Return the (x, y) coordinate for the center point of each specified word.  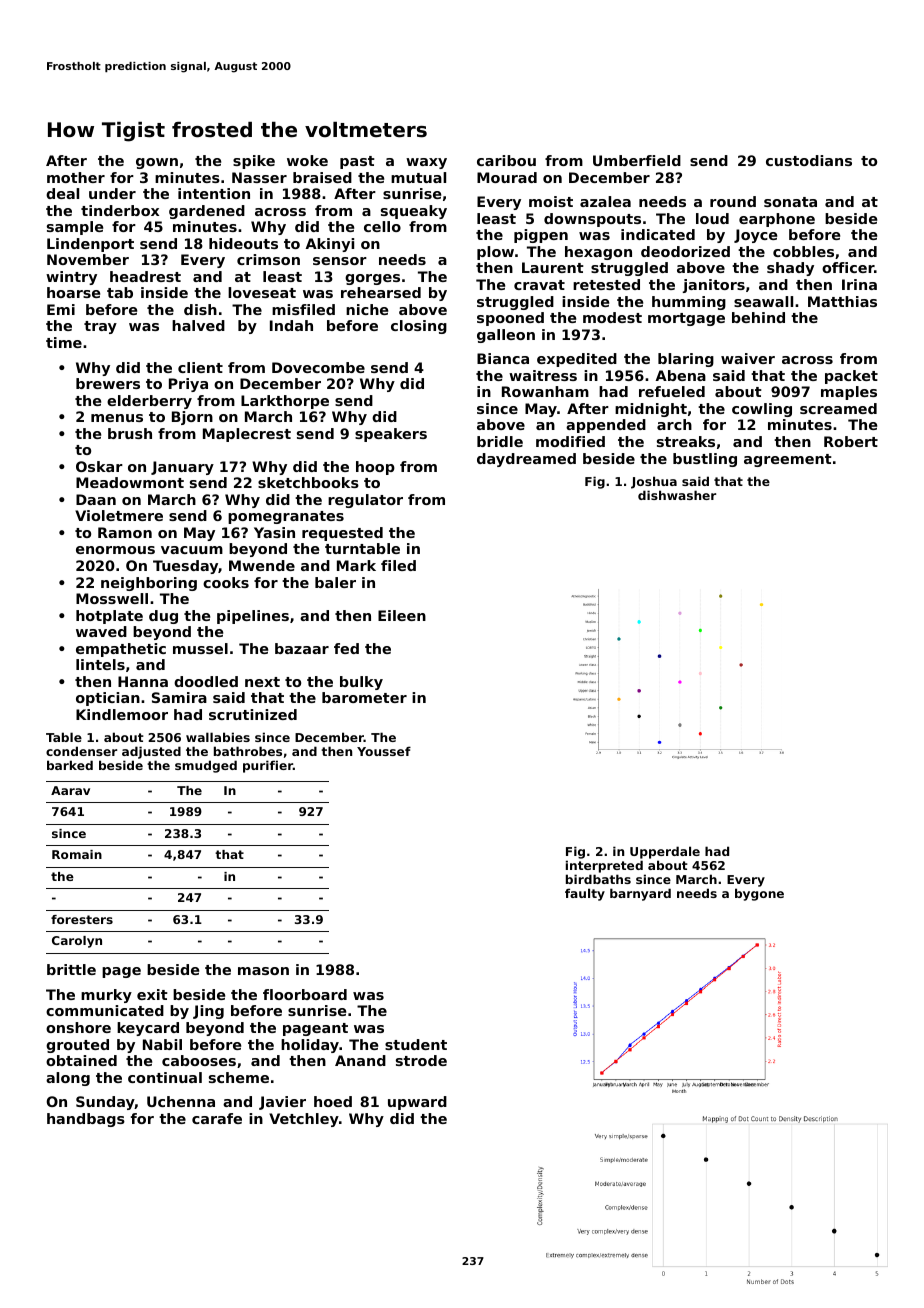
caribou (506, 160)
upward (417, 1103)
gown (157, 163)
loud (712, 218)
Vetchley (304, 1120)
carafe (217, 1118)
